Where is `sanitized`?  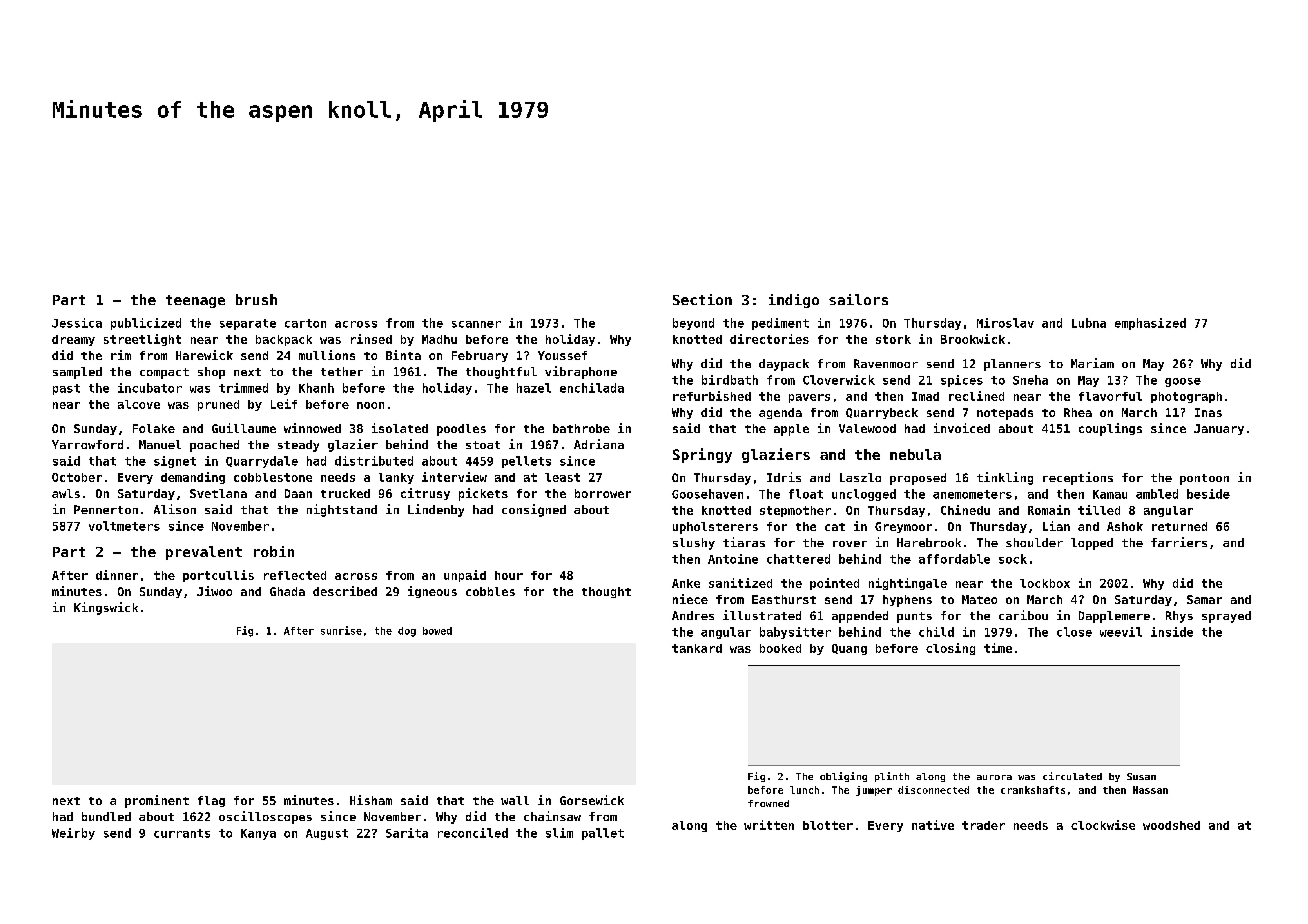 sanitized is located at coordinates (740, 583).
